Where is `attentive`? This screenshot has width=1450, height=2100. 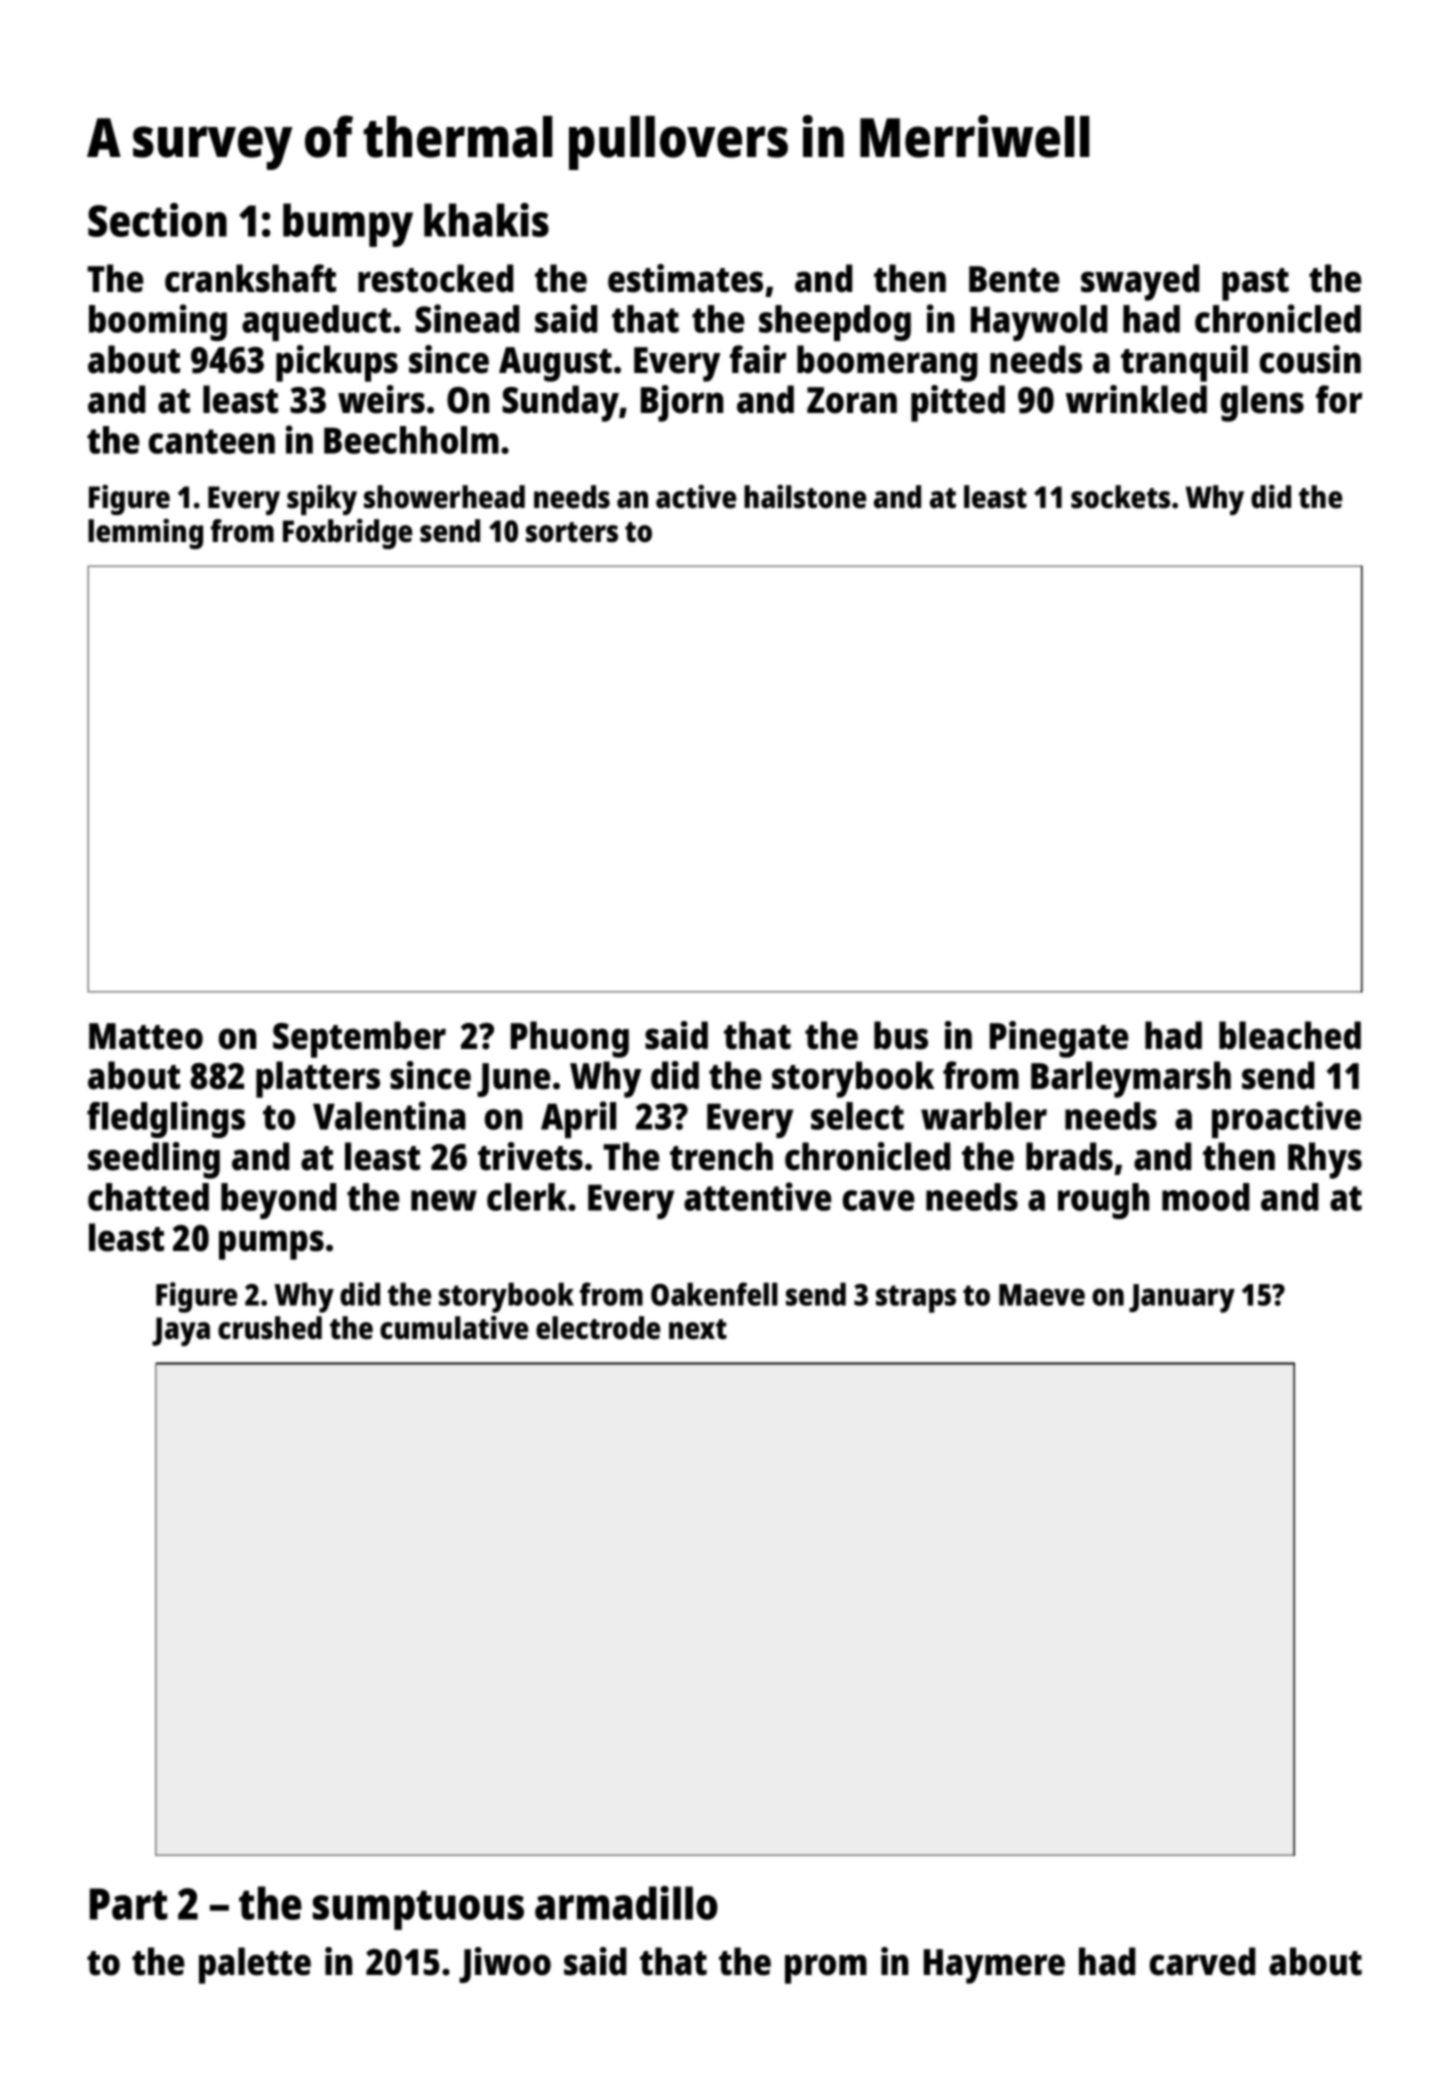 attentive is located at coordinates (757, 1196).
